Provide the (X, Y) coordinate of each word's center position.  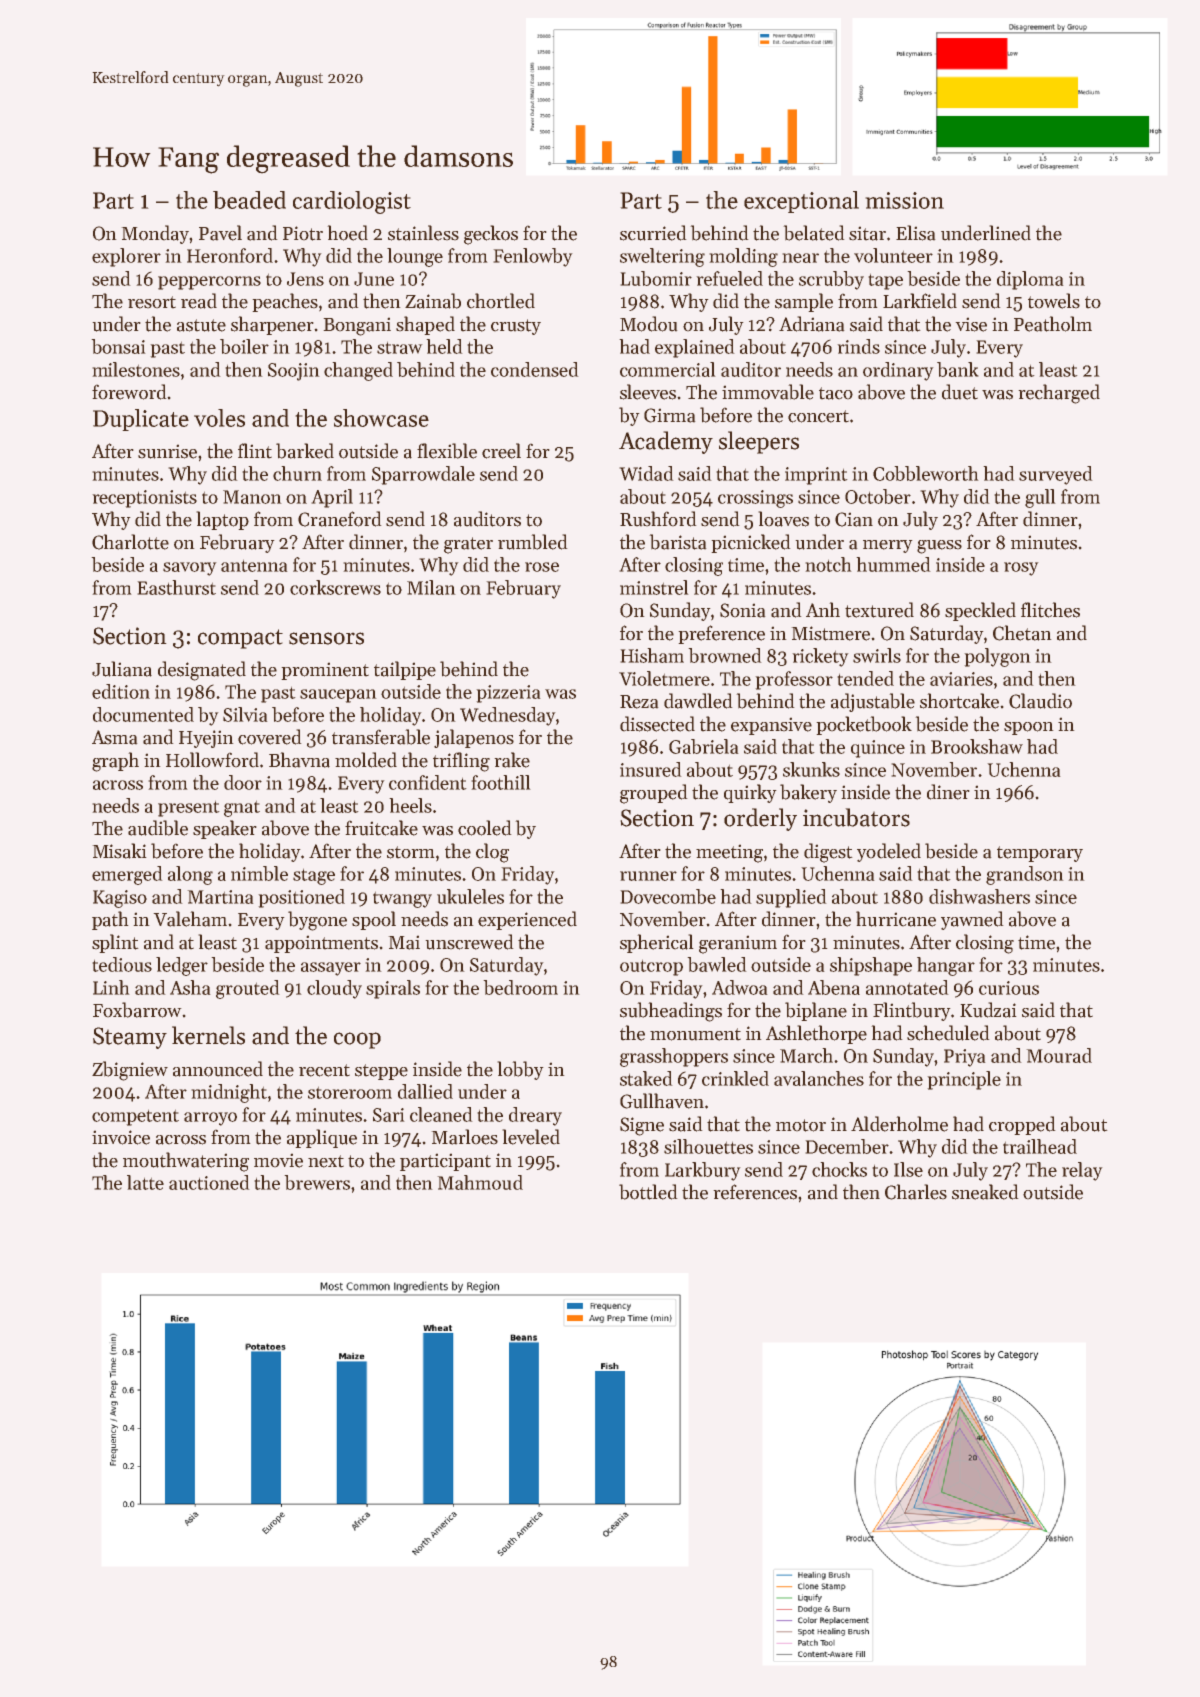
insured (651, 769)
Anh (823, 609)
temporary (1040, 854)
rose (542, 567)
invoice (121, 1137)
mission (904, 200)
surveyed (1056, 475)
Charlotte (130, 542)
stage (314, 876)
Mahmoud (480, 1182)
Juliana (122, 669)
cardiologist (352, 202)
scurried (653, 233)
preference (721, 634)
